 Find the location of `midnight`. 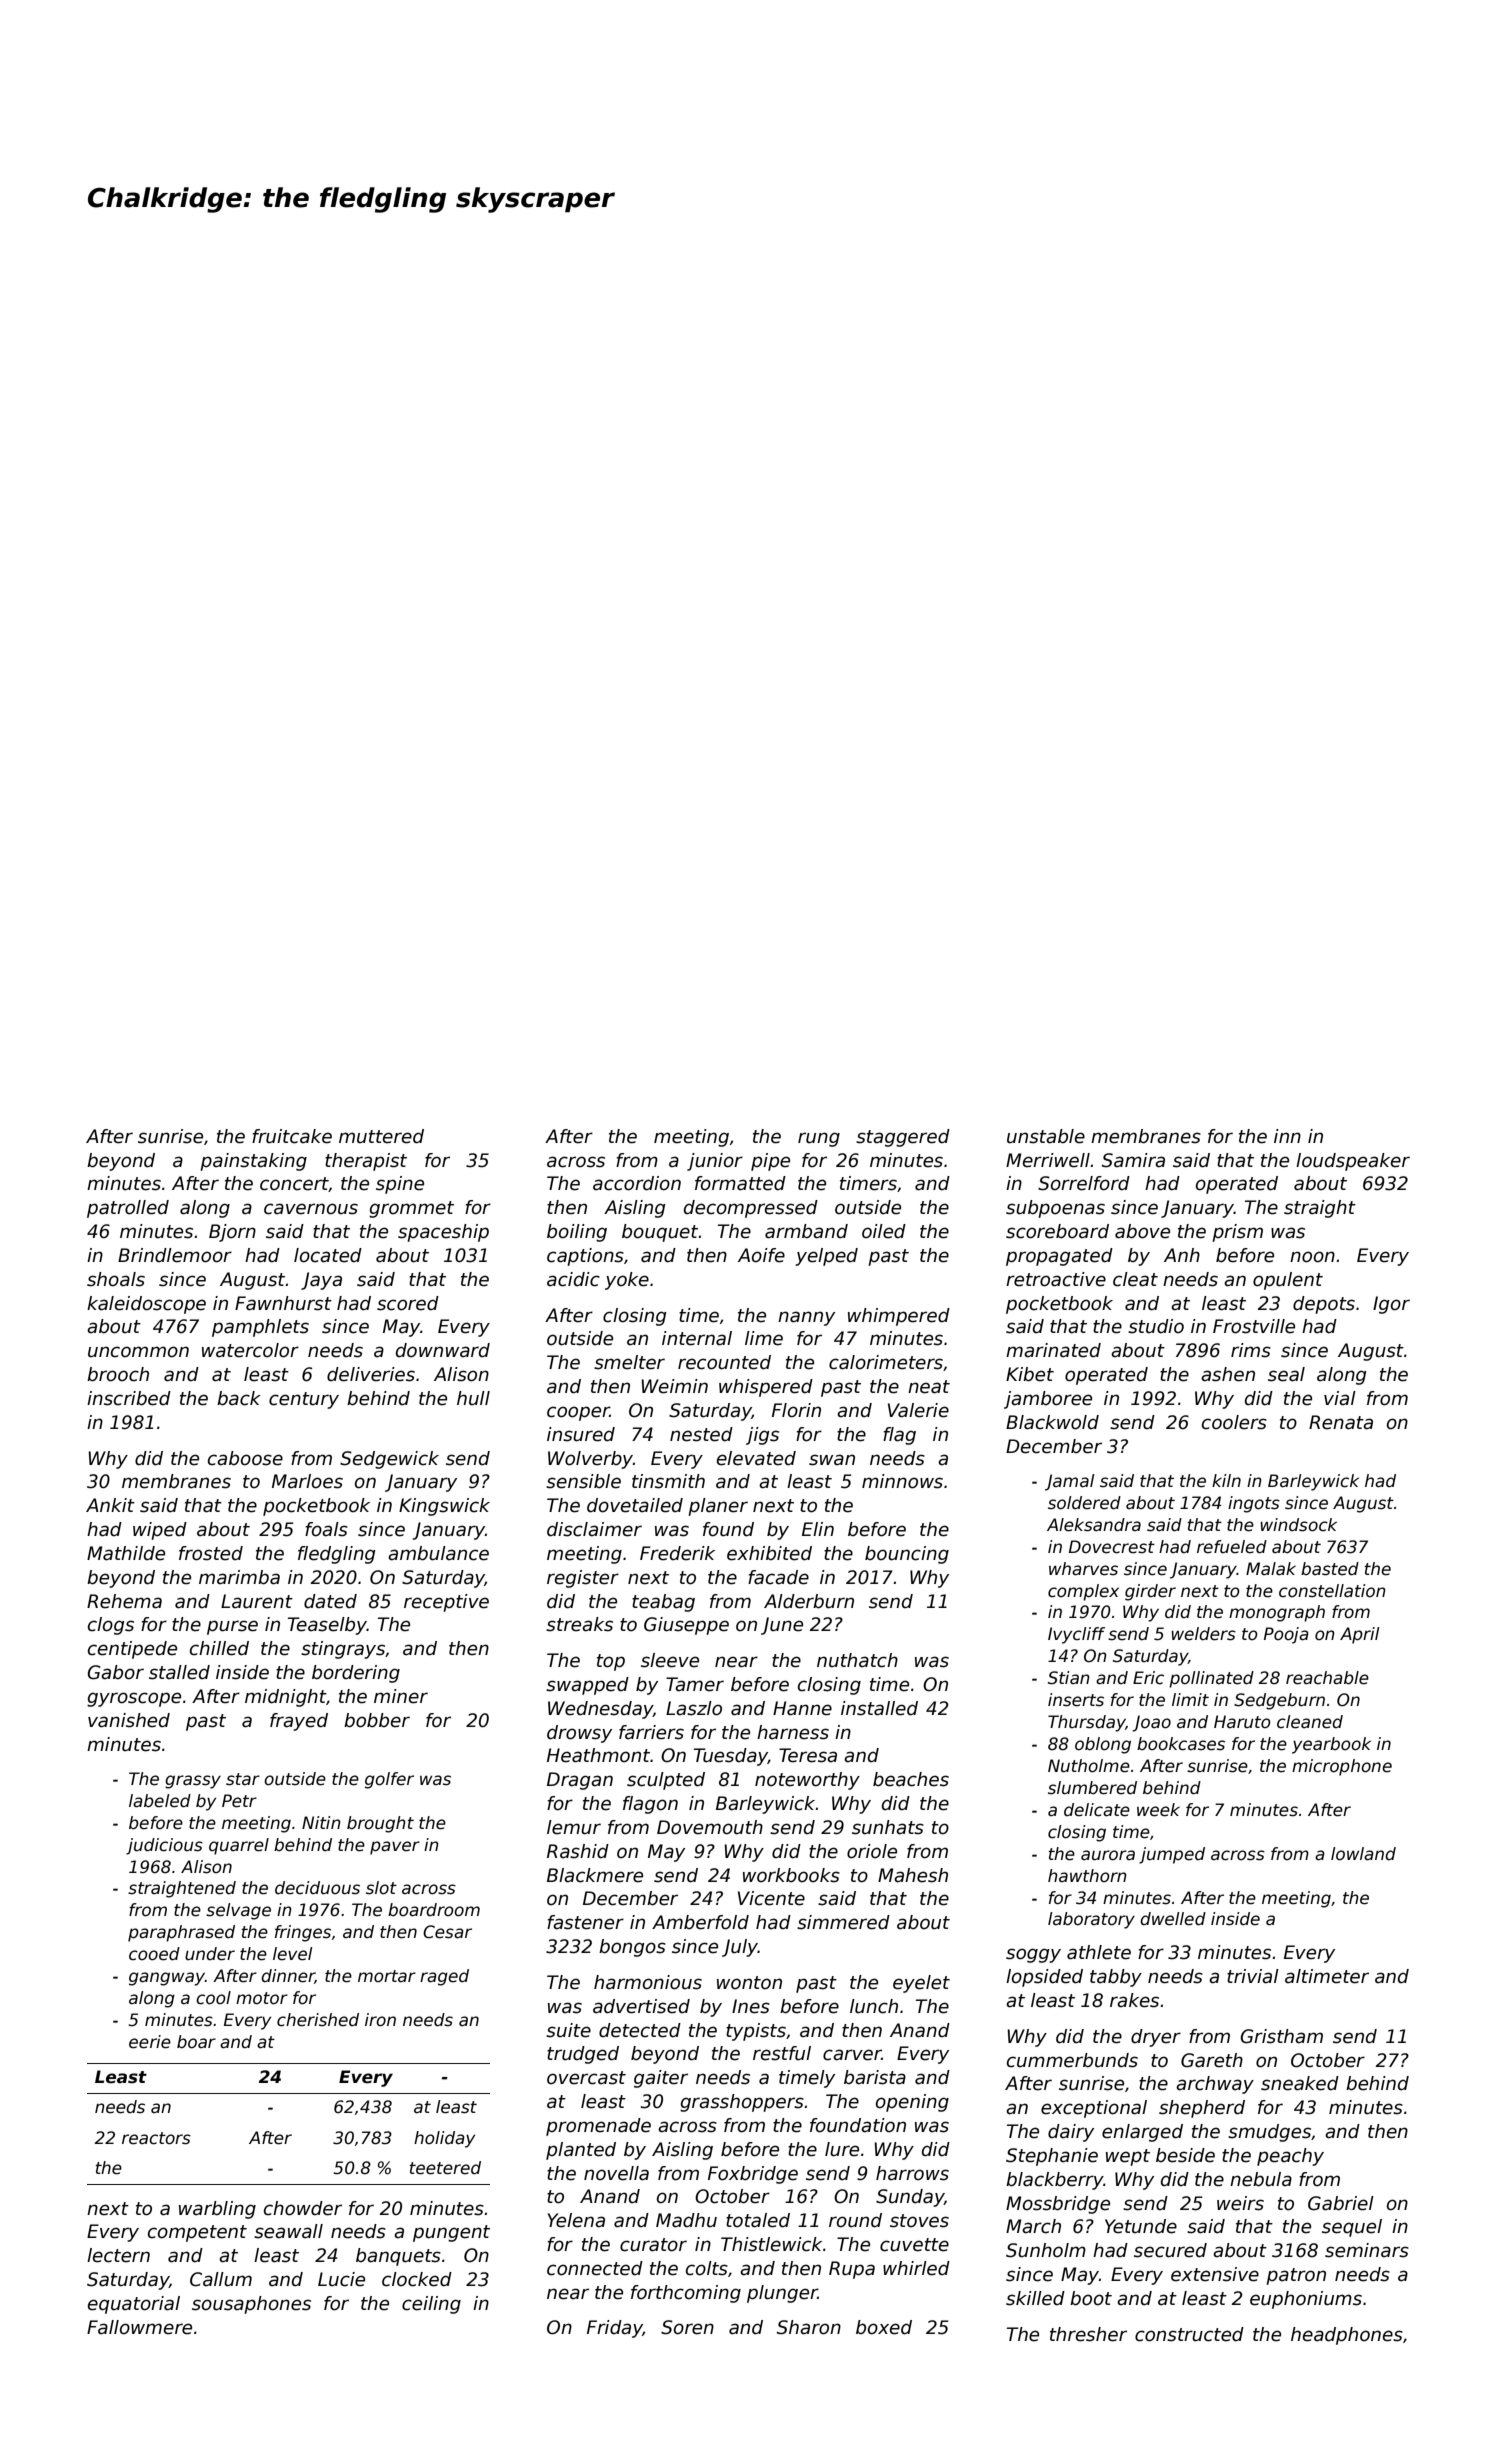

midnight is located at coordinates (285, 1698).
